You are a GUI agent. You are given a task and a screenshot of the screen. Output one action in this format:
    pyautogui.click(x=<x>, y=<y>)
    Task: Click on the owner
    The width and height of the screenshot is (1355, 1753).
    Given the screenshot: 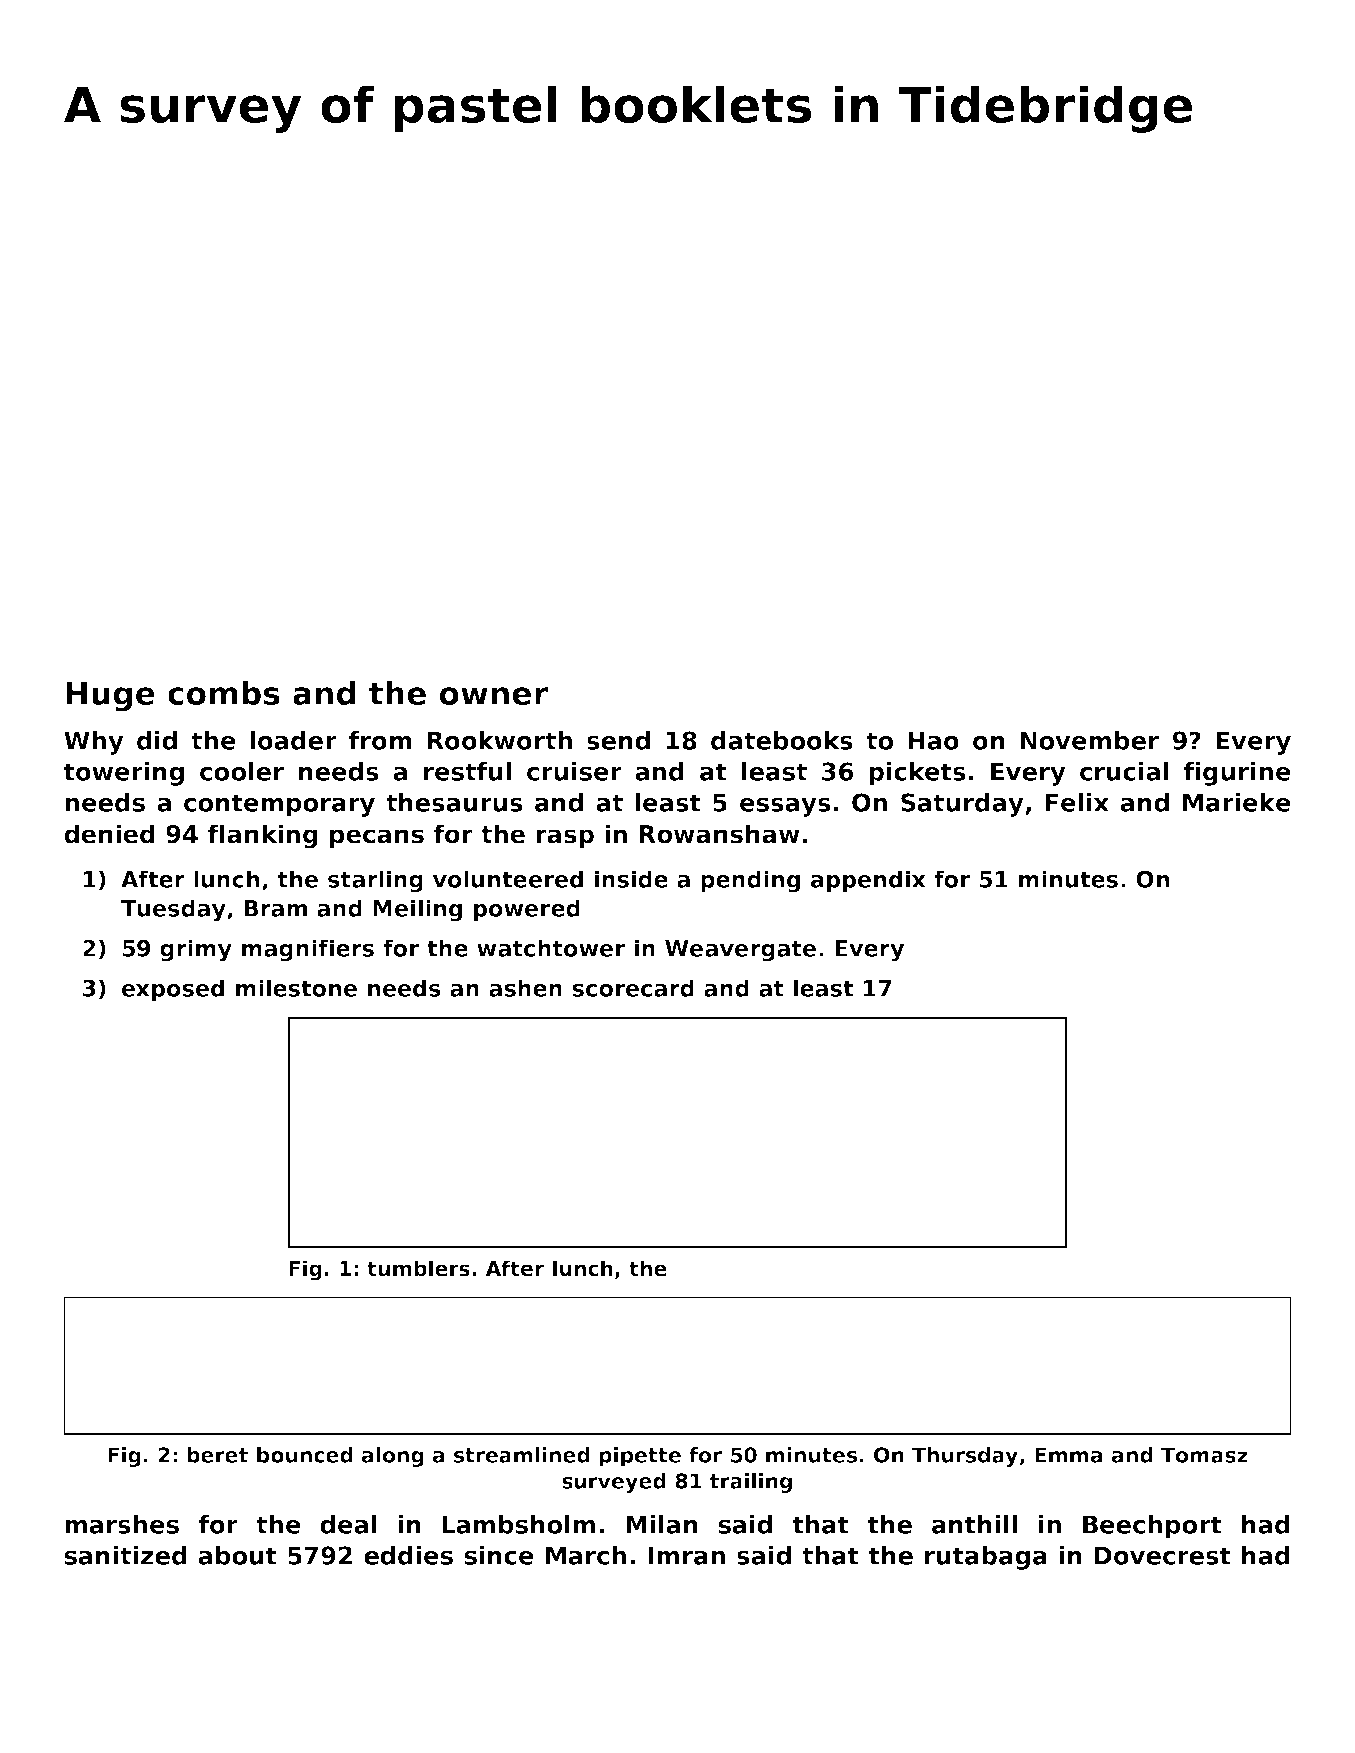 What is the action you would take?
    pyautogui.click(x=493, y=696)
